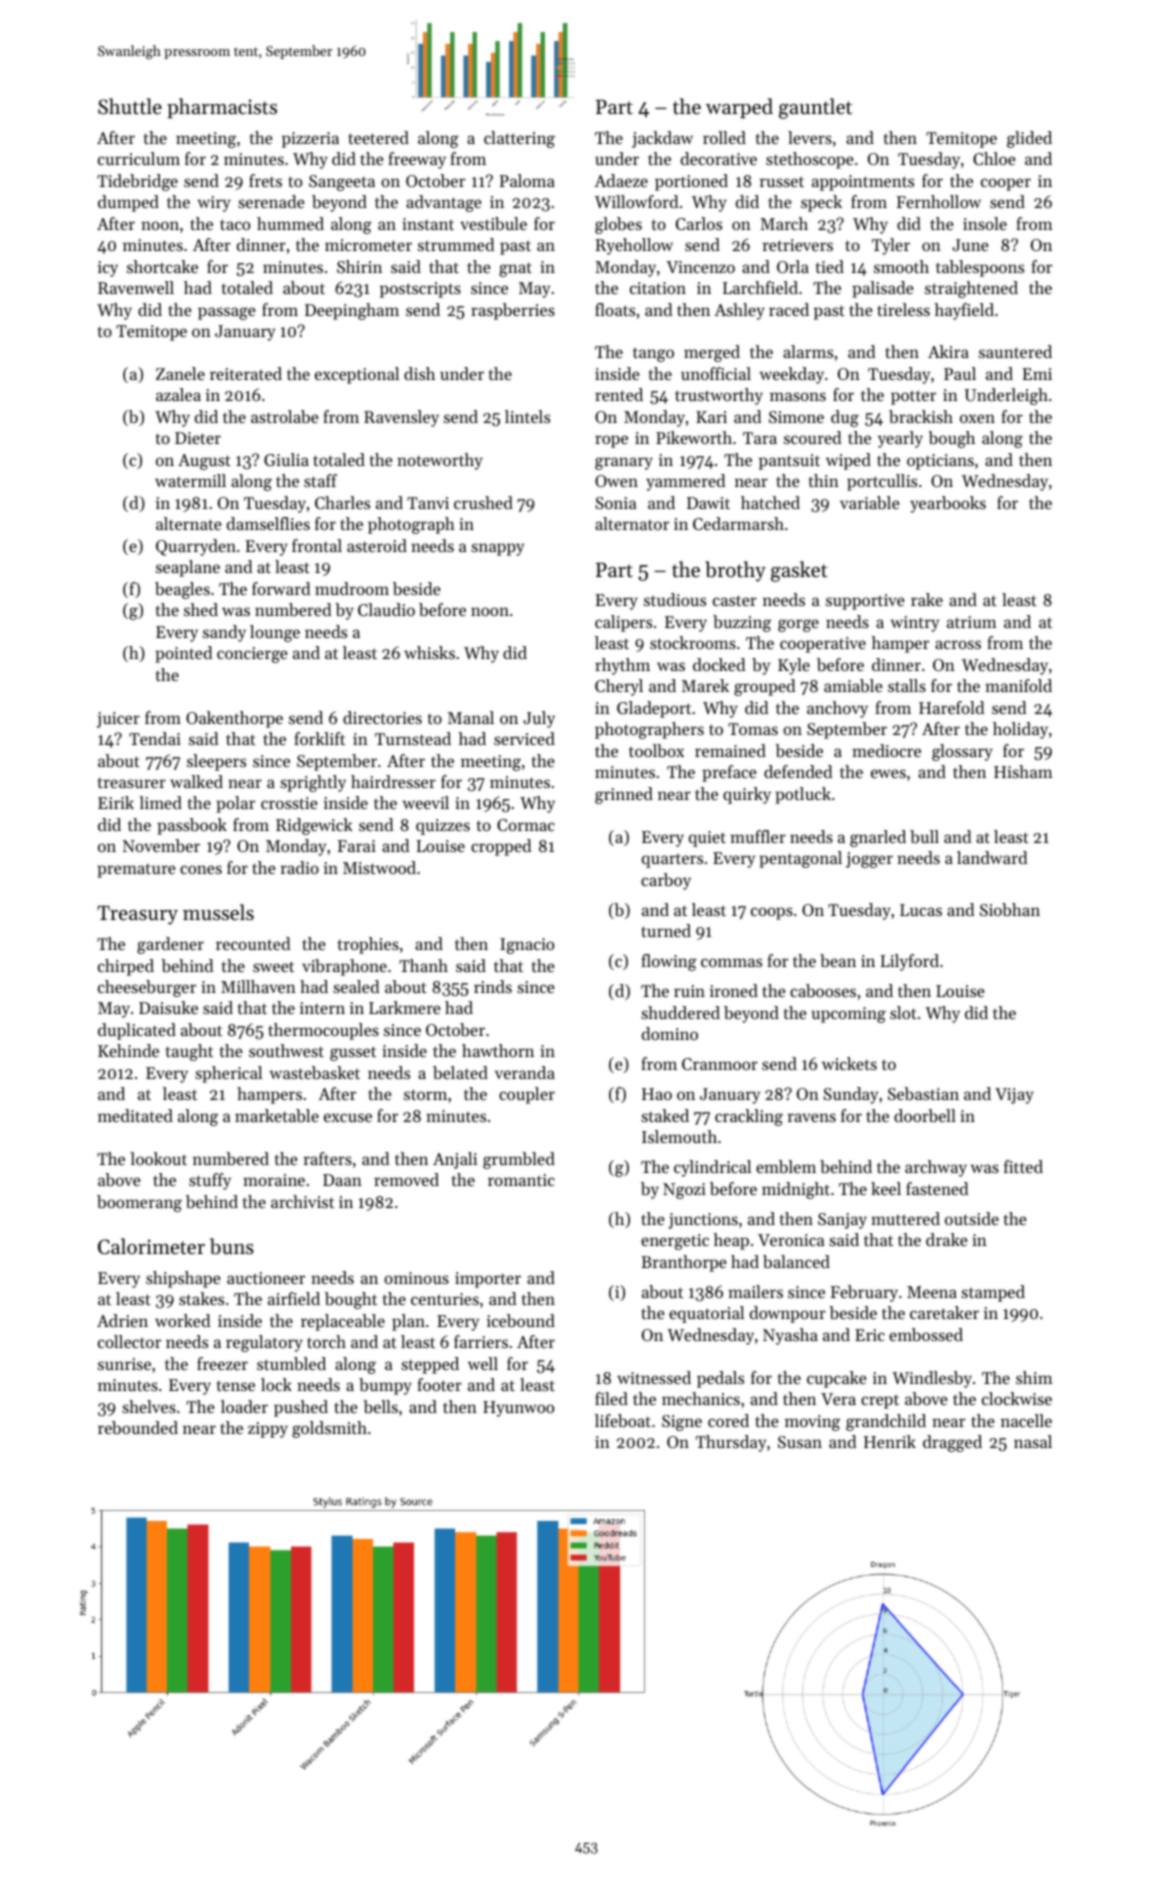 The image size is (1150, 1894). I want to click on dragged, so click(952, 1443).
